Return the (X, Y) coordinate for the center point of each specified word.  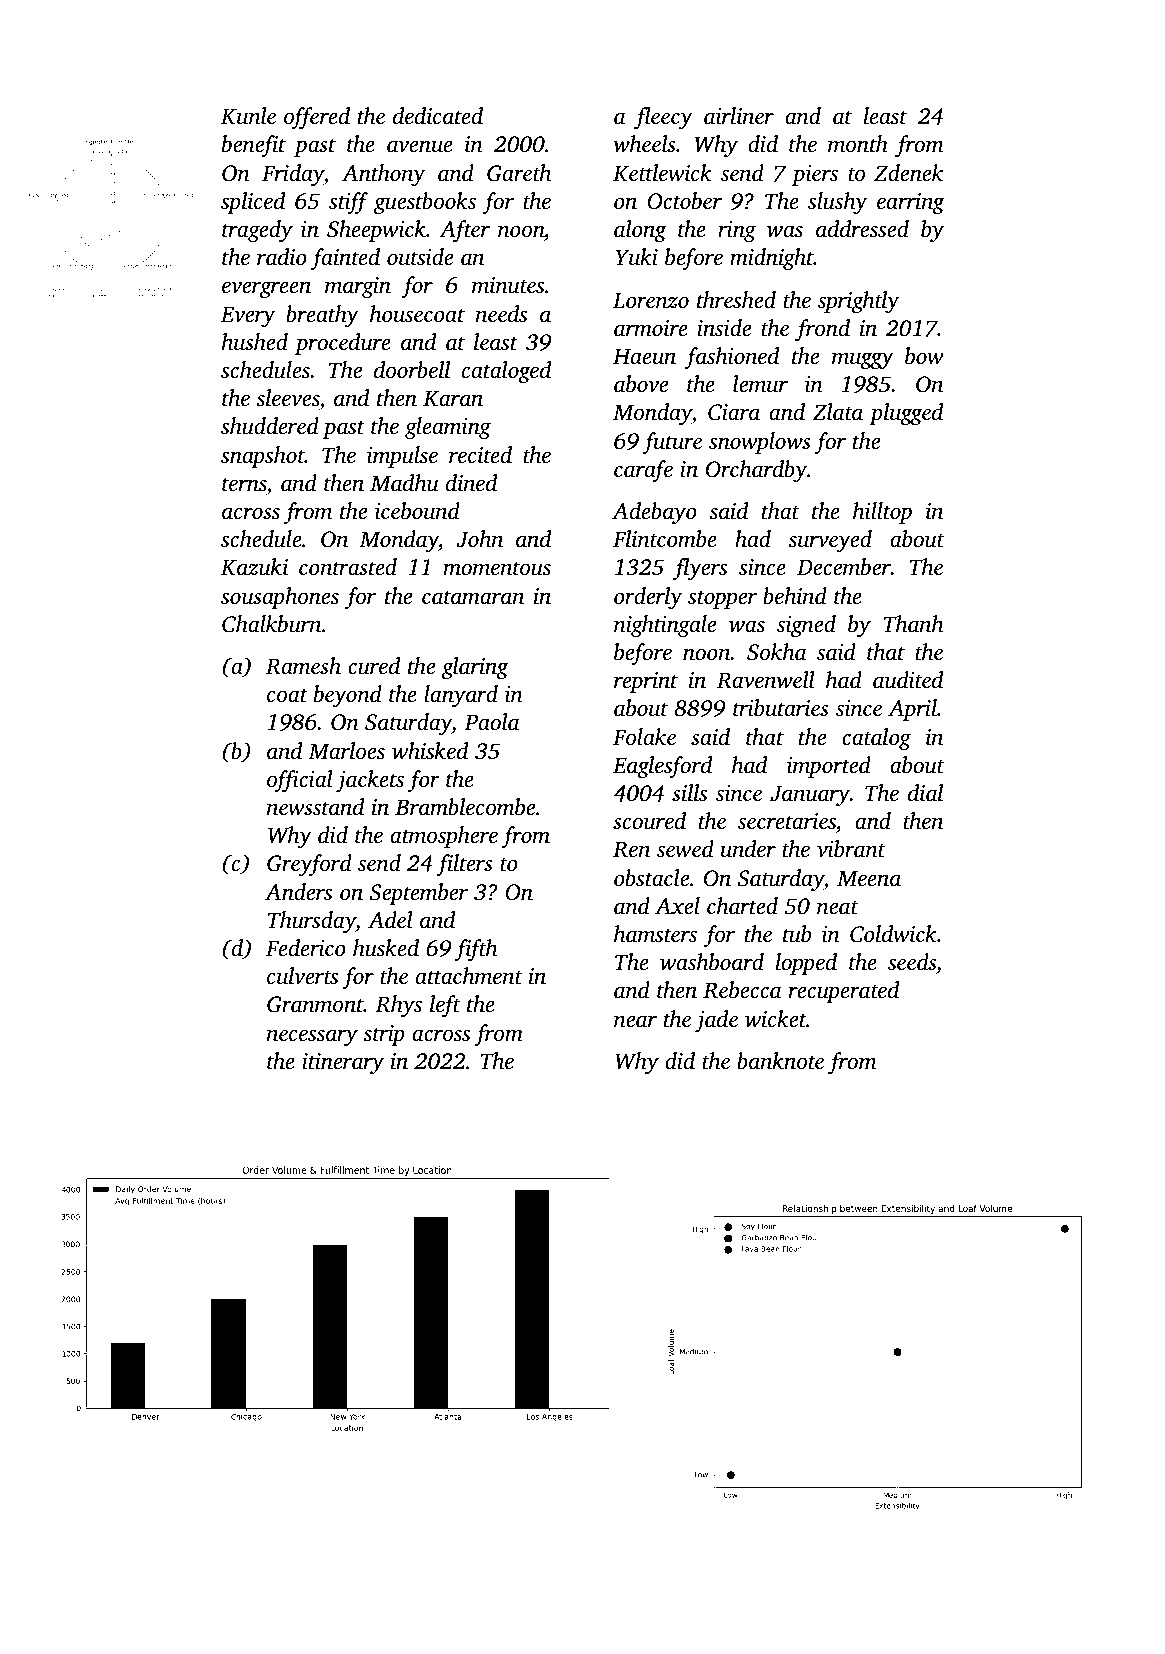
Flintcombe (665, 539)
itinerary (343, 1063)
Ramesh (303, 666)
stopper (722, 599)
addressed (862, 229)
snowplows (760, 443)
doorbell (412, 370)
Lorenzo (651, 300)
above (641, 384)
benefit (254, 146)
